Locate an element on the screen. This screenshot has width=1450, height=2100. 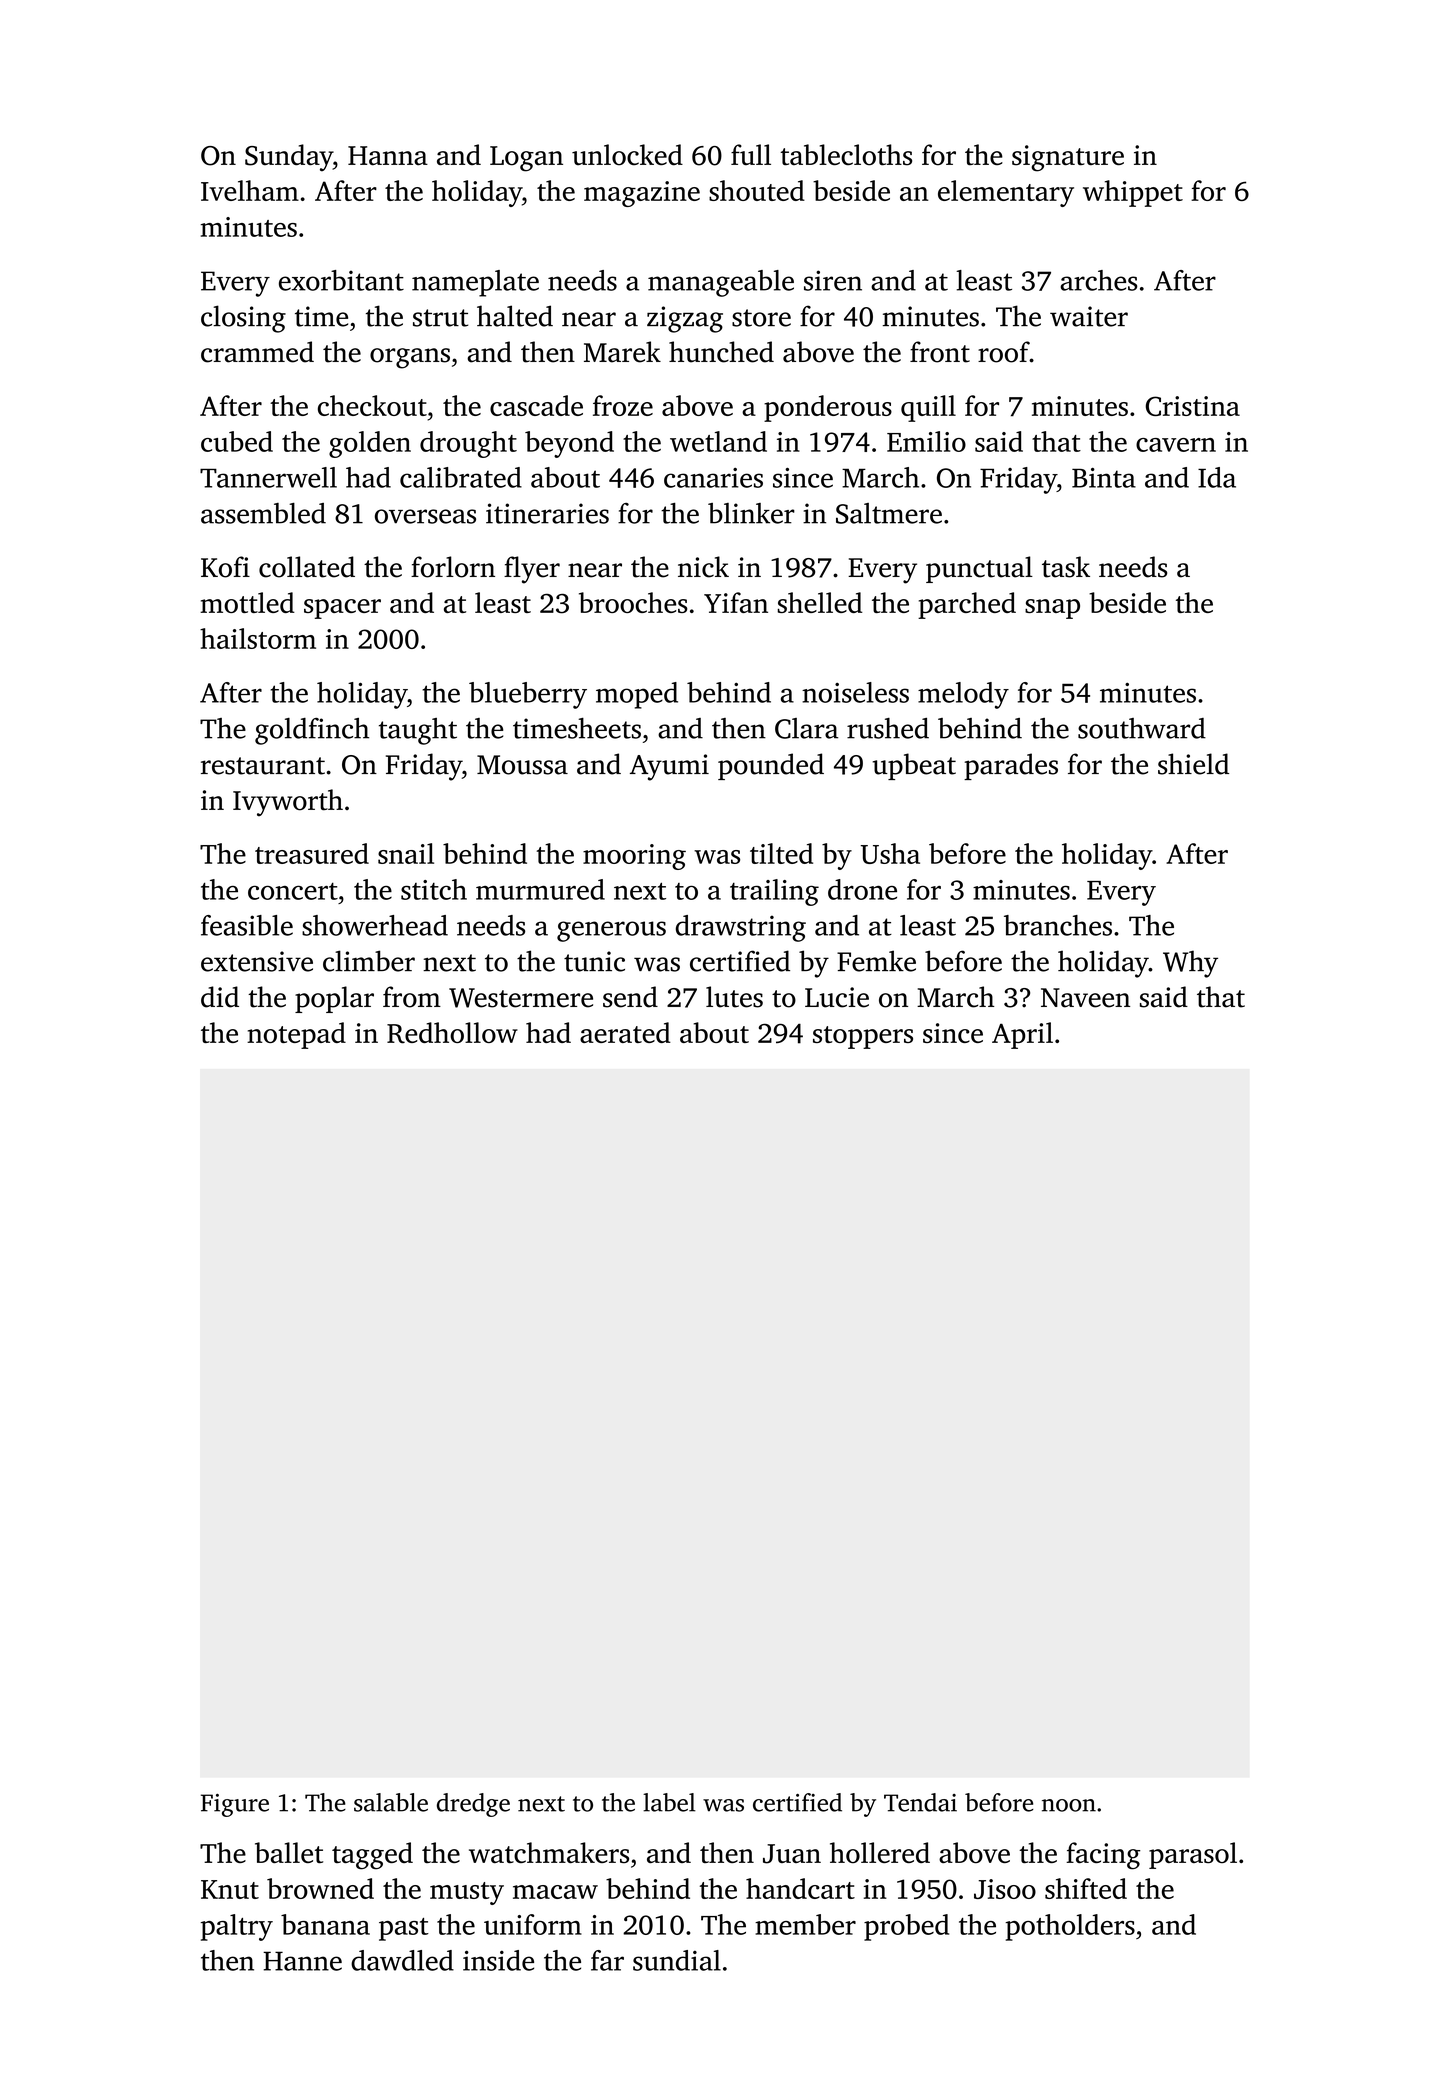
noon is located at coordinates (1069, 1805).
